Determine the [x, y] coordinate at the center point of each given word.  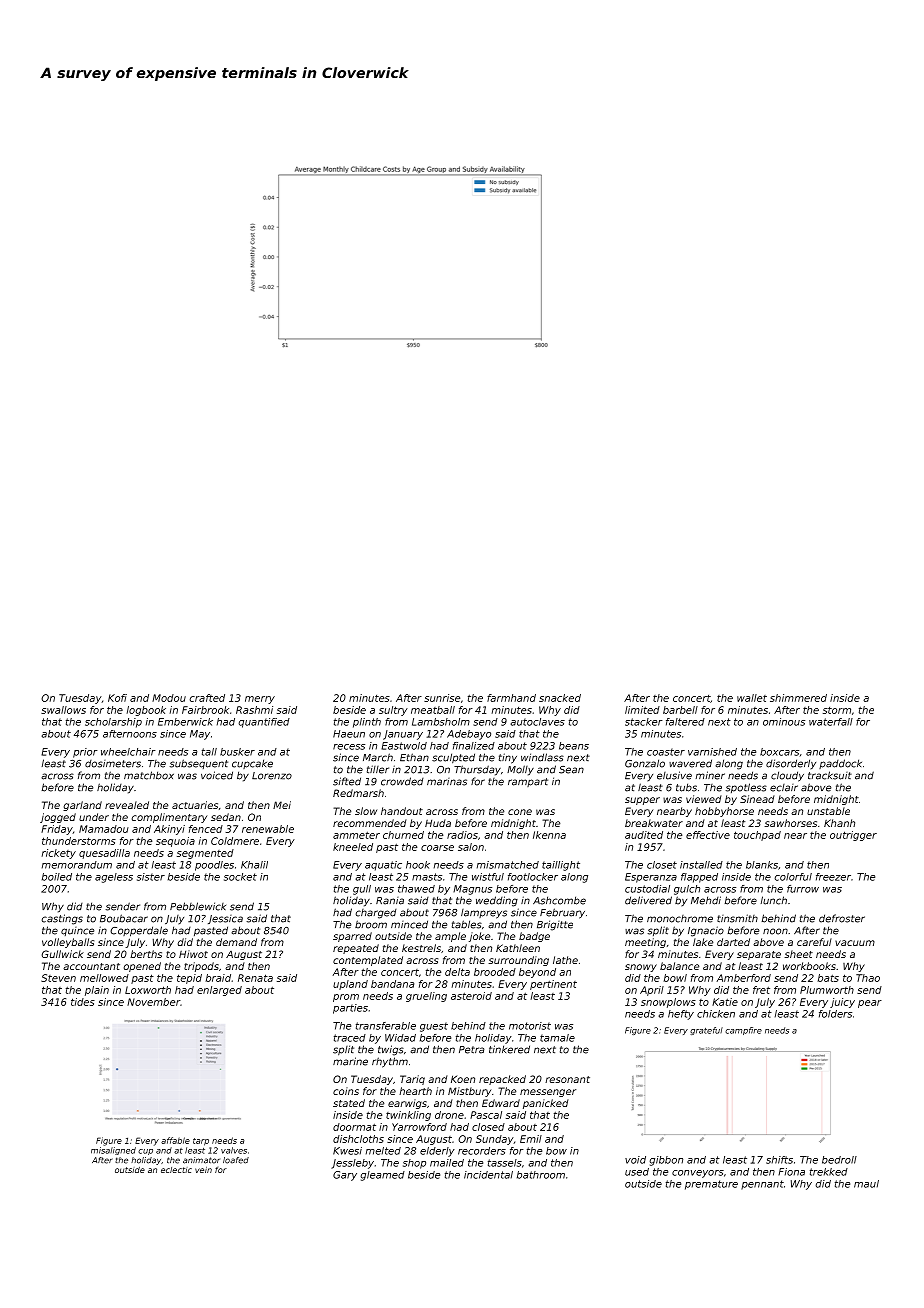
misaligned [113, 1151]
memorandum [77, 865]
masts [427, 877]
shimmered [798, 698]
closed [488, 1127]
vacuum [855, 943]
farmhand [511, 698]
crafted [207, 698]
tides [83, 1002]
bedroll [839, 1160]
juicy [842, 1003]
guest [434, 1027]
